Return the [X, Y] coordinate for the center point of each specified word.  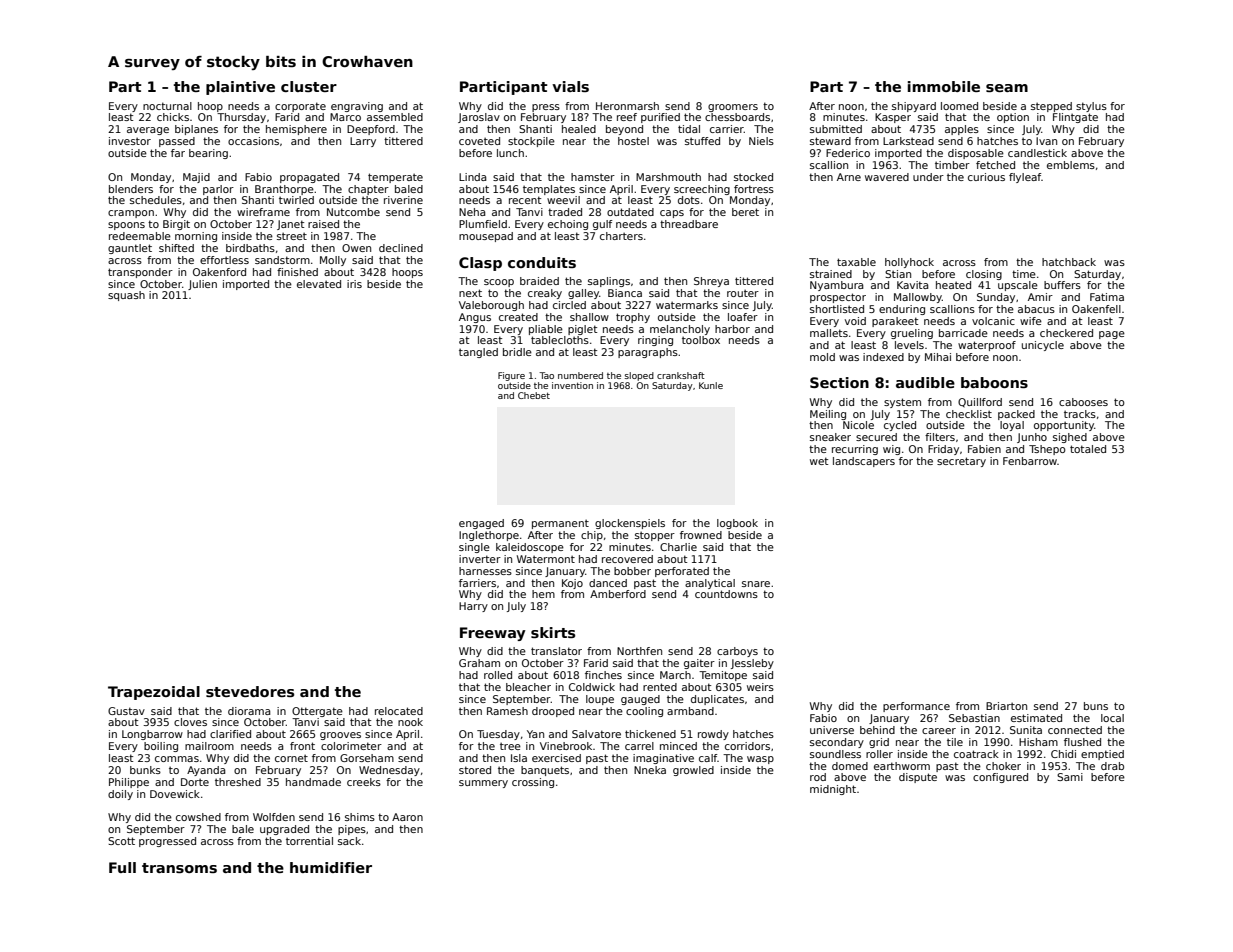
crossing [533, 783]
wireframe [263, 212]
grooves [340, 736]
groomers [733, 108]
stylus [1091, 107]
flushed [1082, 742]
